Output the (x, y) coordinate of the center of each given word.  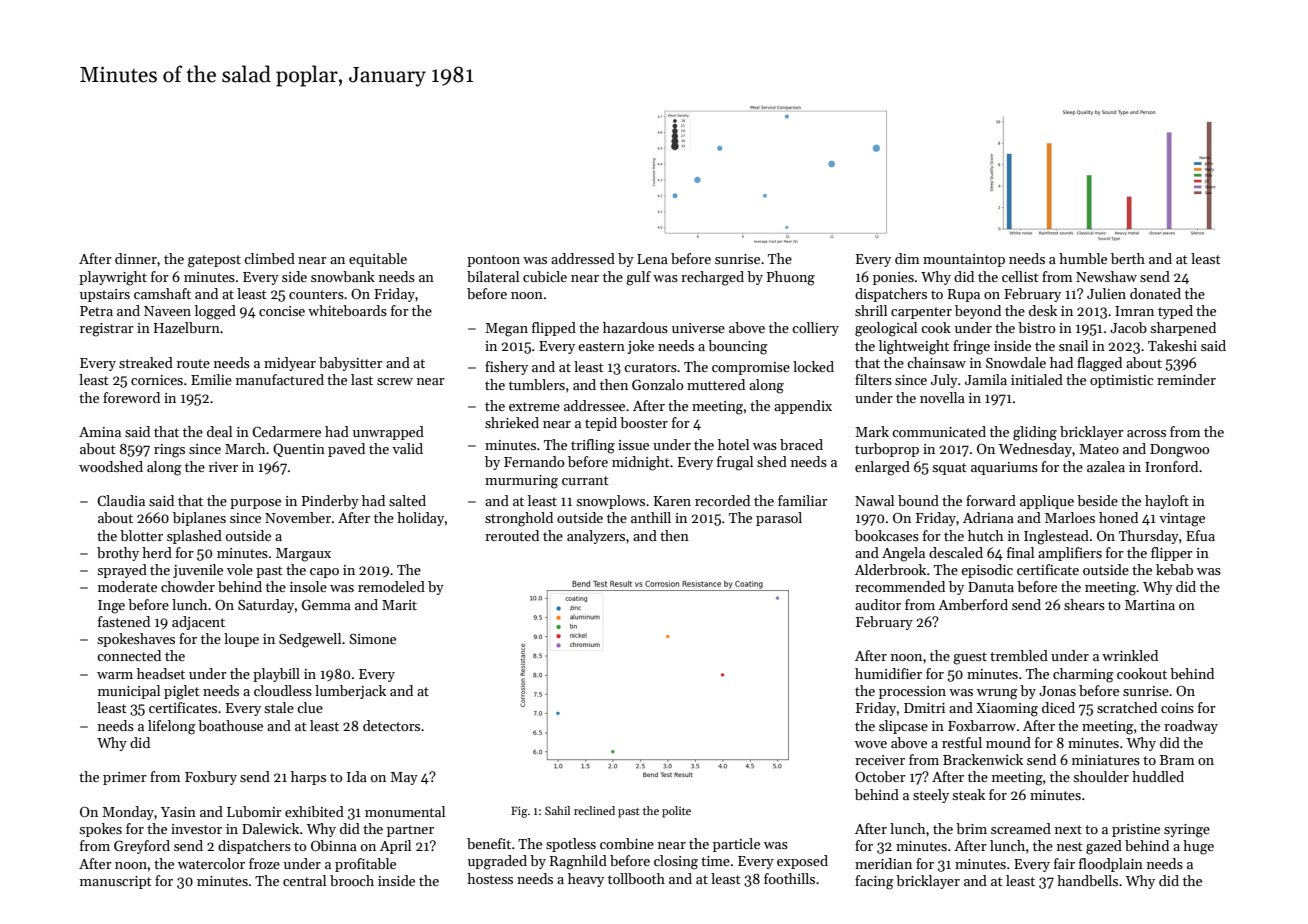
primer (125, 778)
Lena (652, 259)
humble (1083, 258)
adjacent (198, 623)
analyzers (596, 537)
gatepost (214, 261)
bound (918, 500)
